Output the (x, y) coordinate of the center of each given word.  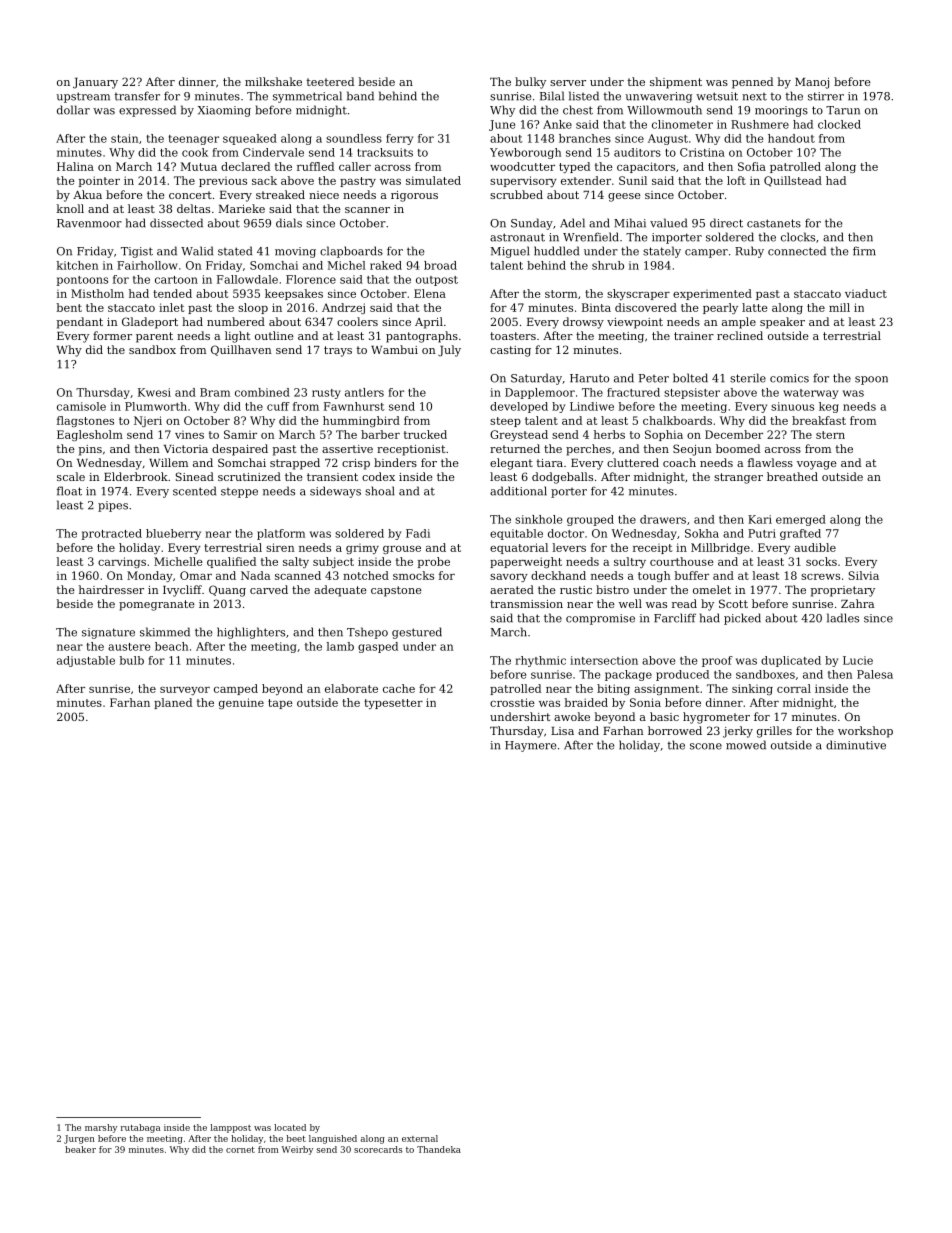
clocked (839, 124)
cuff (278, 406)
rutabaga (140, 1128)
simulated (433, 180)
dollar (73, 110)
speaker (782, 323)
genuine (241, 703)
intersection (604, 660)
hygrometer (716, 718)
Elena (430, 293)
